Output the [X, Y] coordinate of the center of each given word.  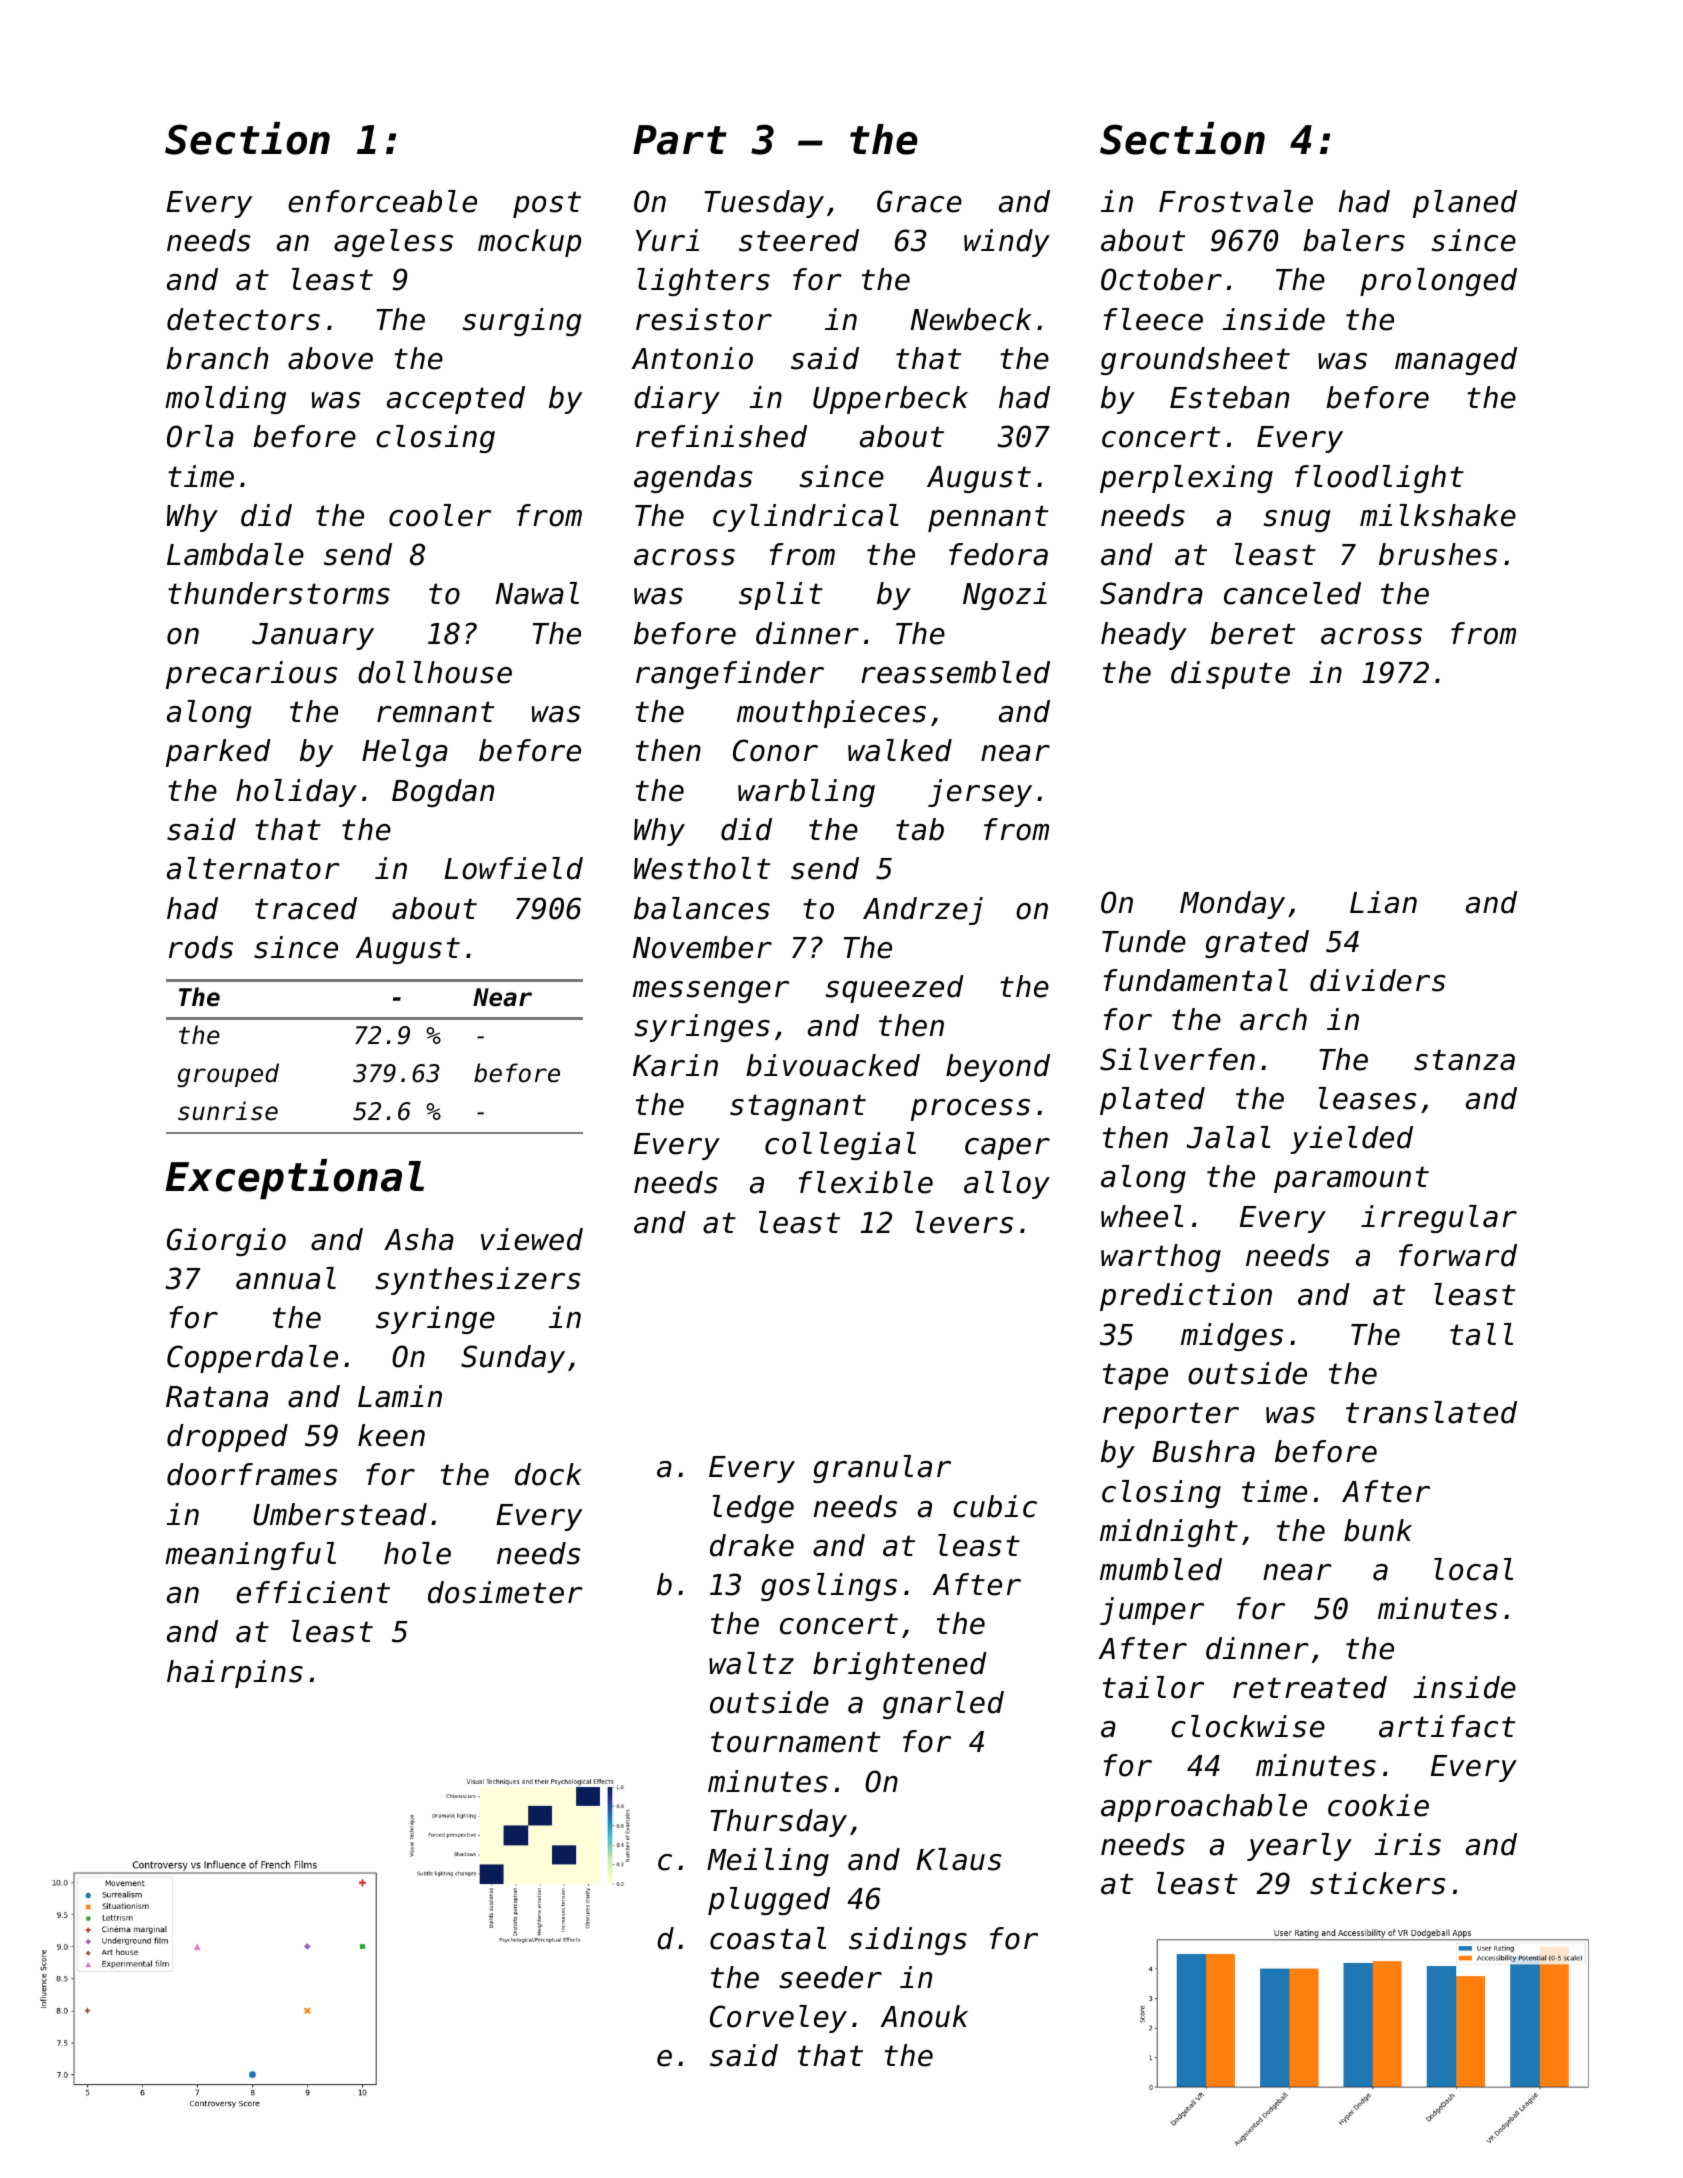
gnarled [943, 1705]
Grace [919, 201]
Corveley [778, 2019]
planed [1465, 204]
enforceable [382, 201]
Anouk [924, 2016]
